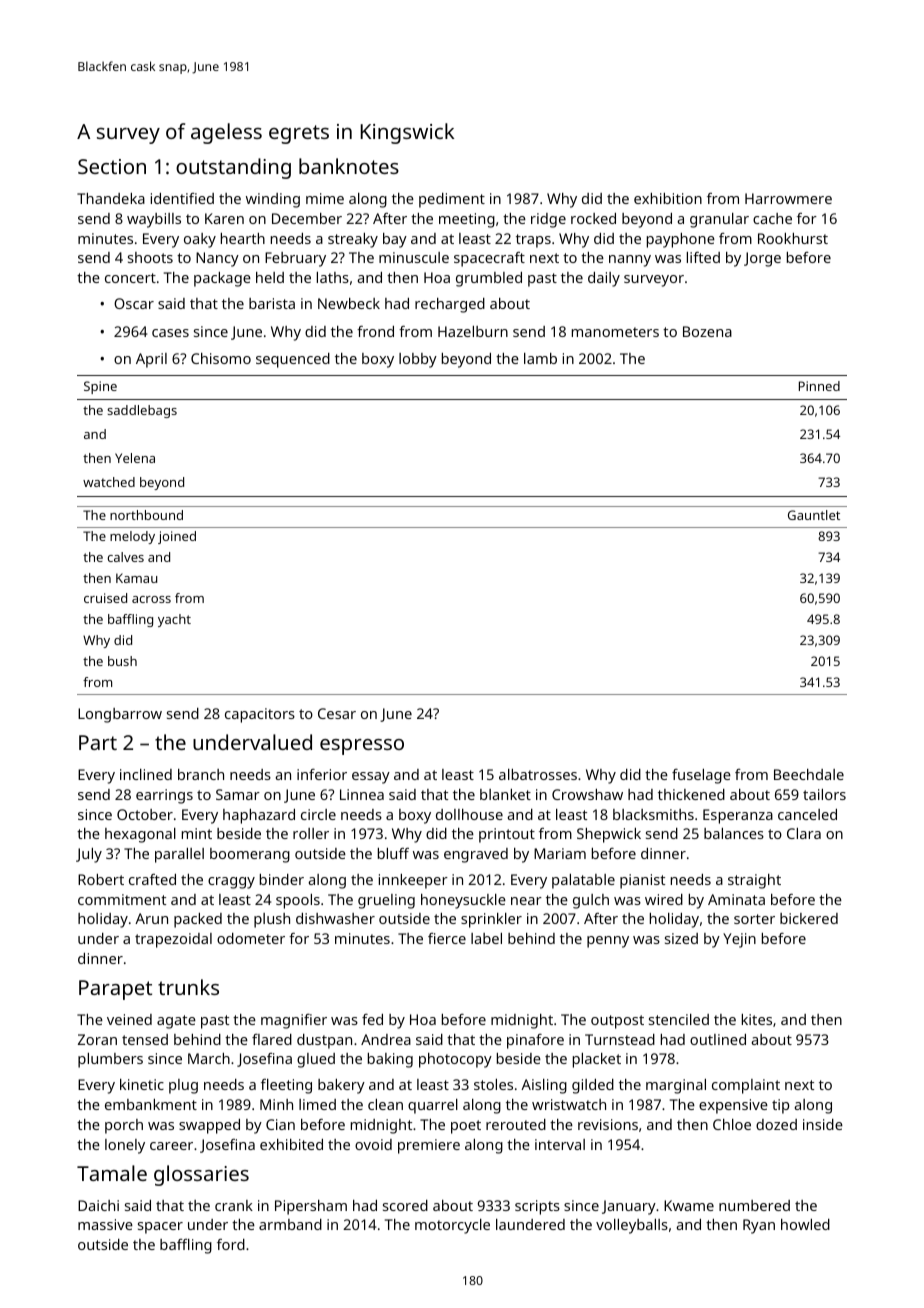  What do you see at coordinates (809, 774) in the screenshot?
I see `Beechdale` at bounding box center [809, 774].
